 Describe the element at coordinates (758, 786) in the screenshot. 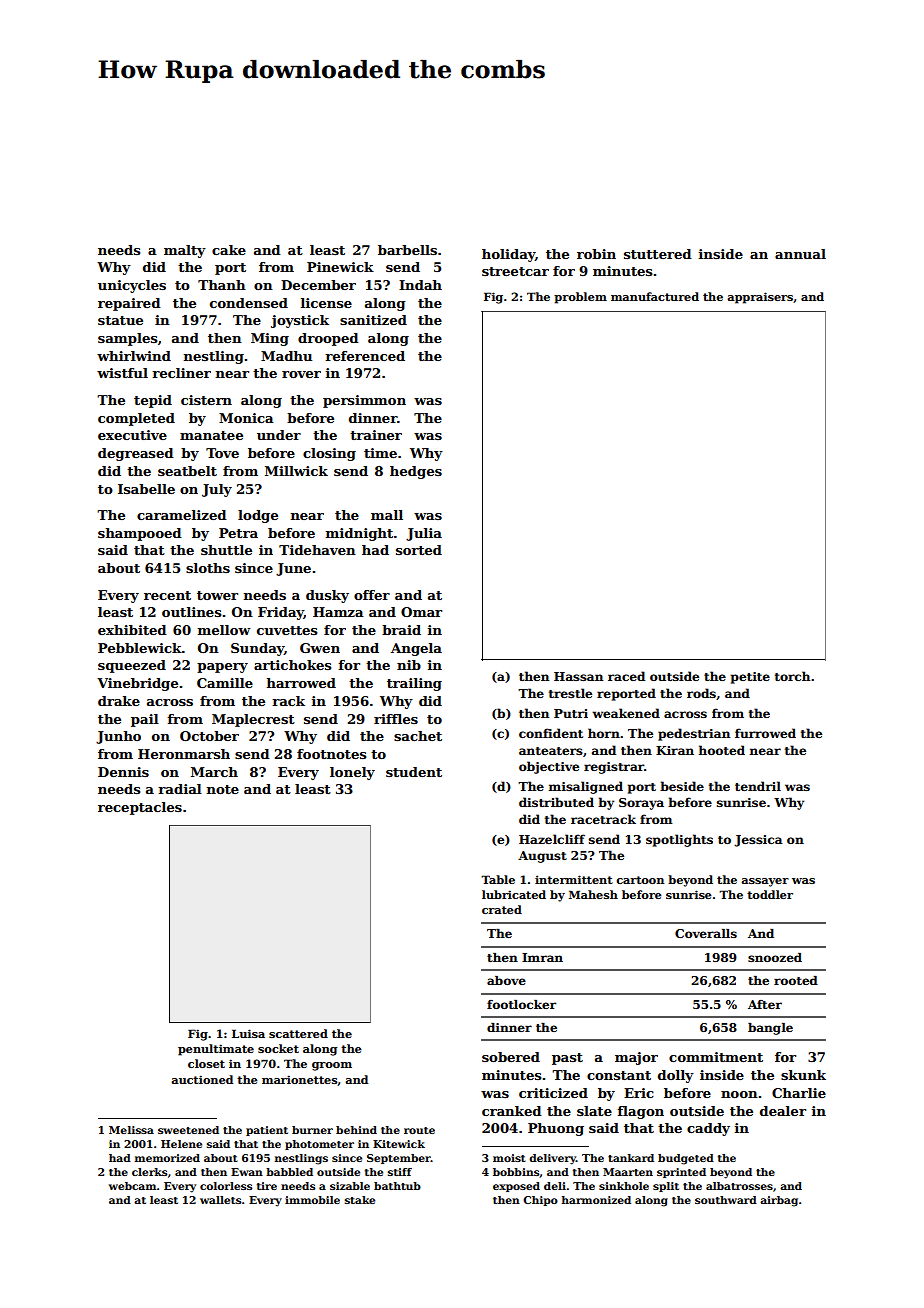

I see `tendril` at that location.
